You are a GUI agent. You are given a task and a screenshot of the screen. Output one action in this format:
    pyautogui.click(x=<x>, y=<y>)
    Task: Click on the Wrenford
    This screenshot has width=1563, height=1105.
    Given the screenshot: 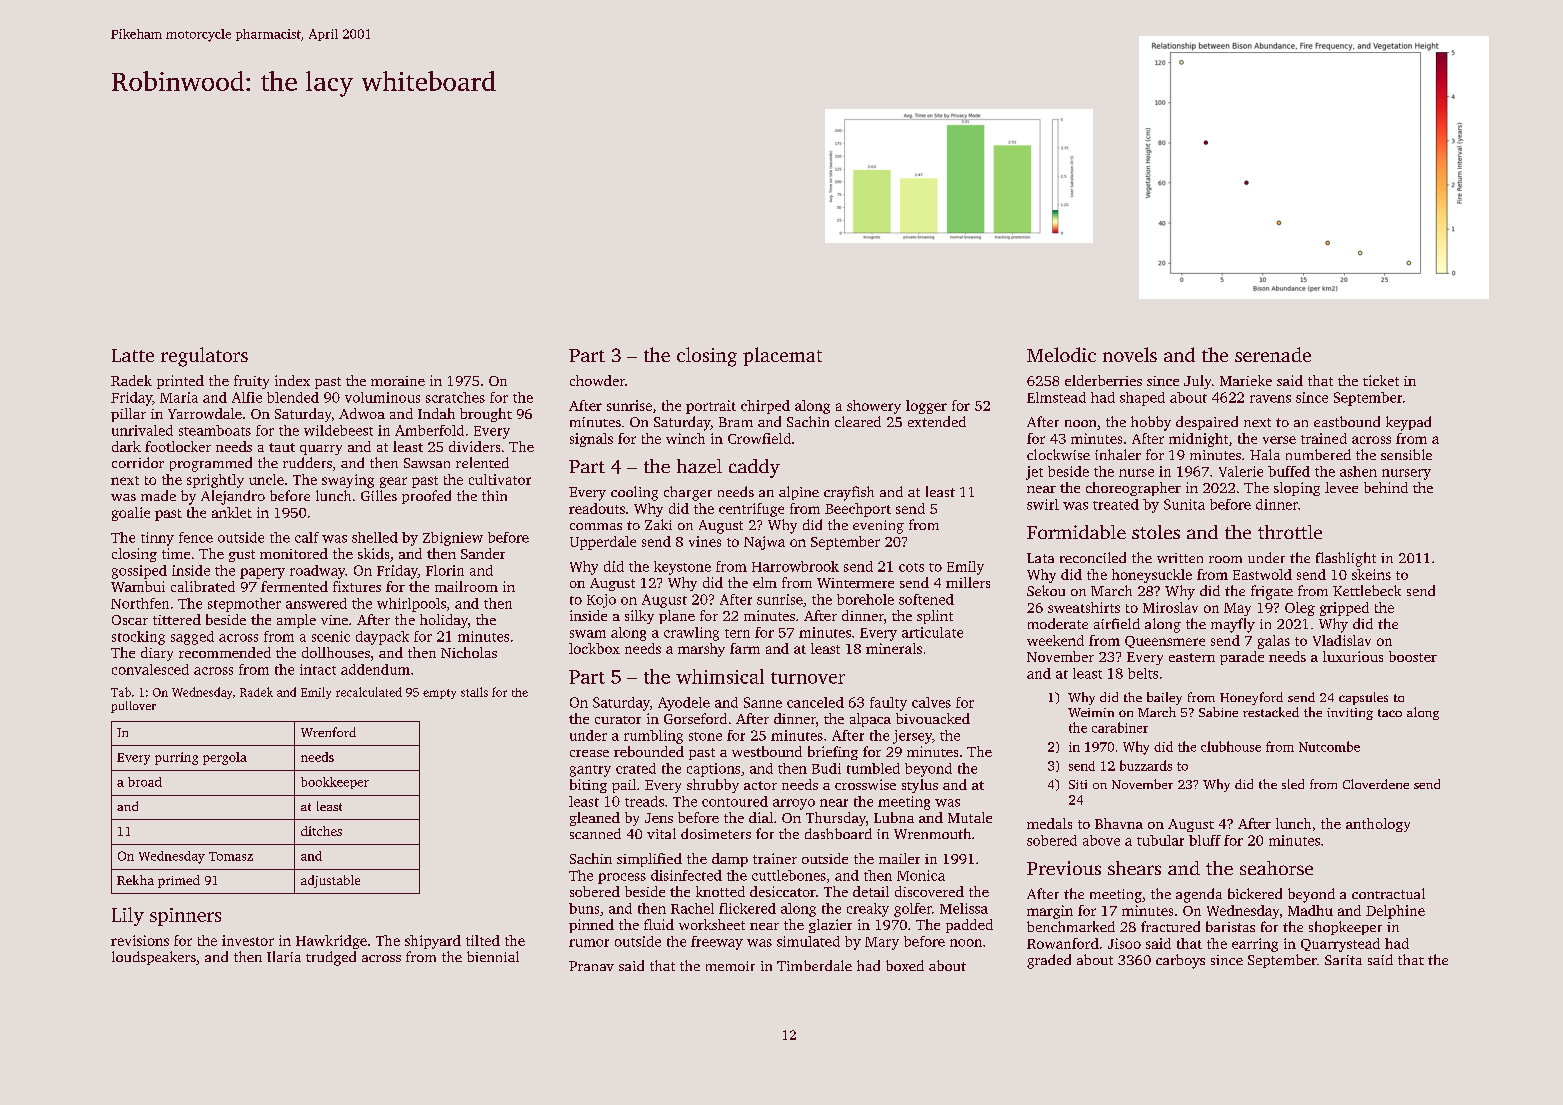 What is the action you would take?
    pyautogui.click(x=328, y=732)
